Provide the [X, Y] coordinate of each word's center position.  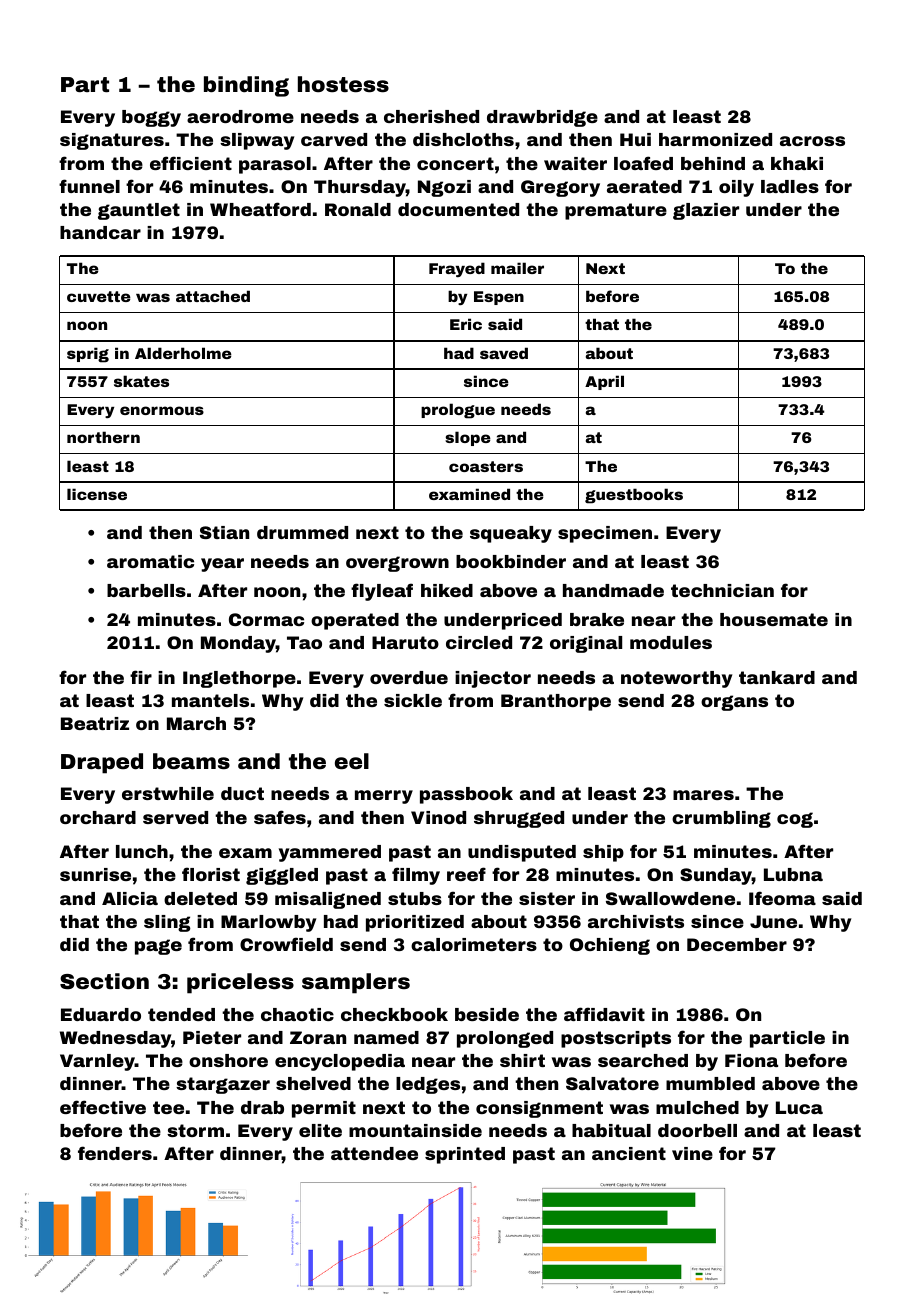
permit [324, 1109]
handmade [613, 590]
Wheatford [260, 209]
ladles [790, 186]
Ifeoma [782, 898]
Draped [102, 763]
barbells [146, 590]
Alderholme [183, 353]
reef [466, 874]
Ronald [358, 209]
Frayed [457, 269]
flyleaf [382, 592]
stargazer [223, 1085]
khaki [797, 163]
